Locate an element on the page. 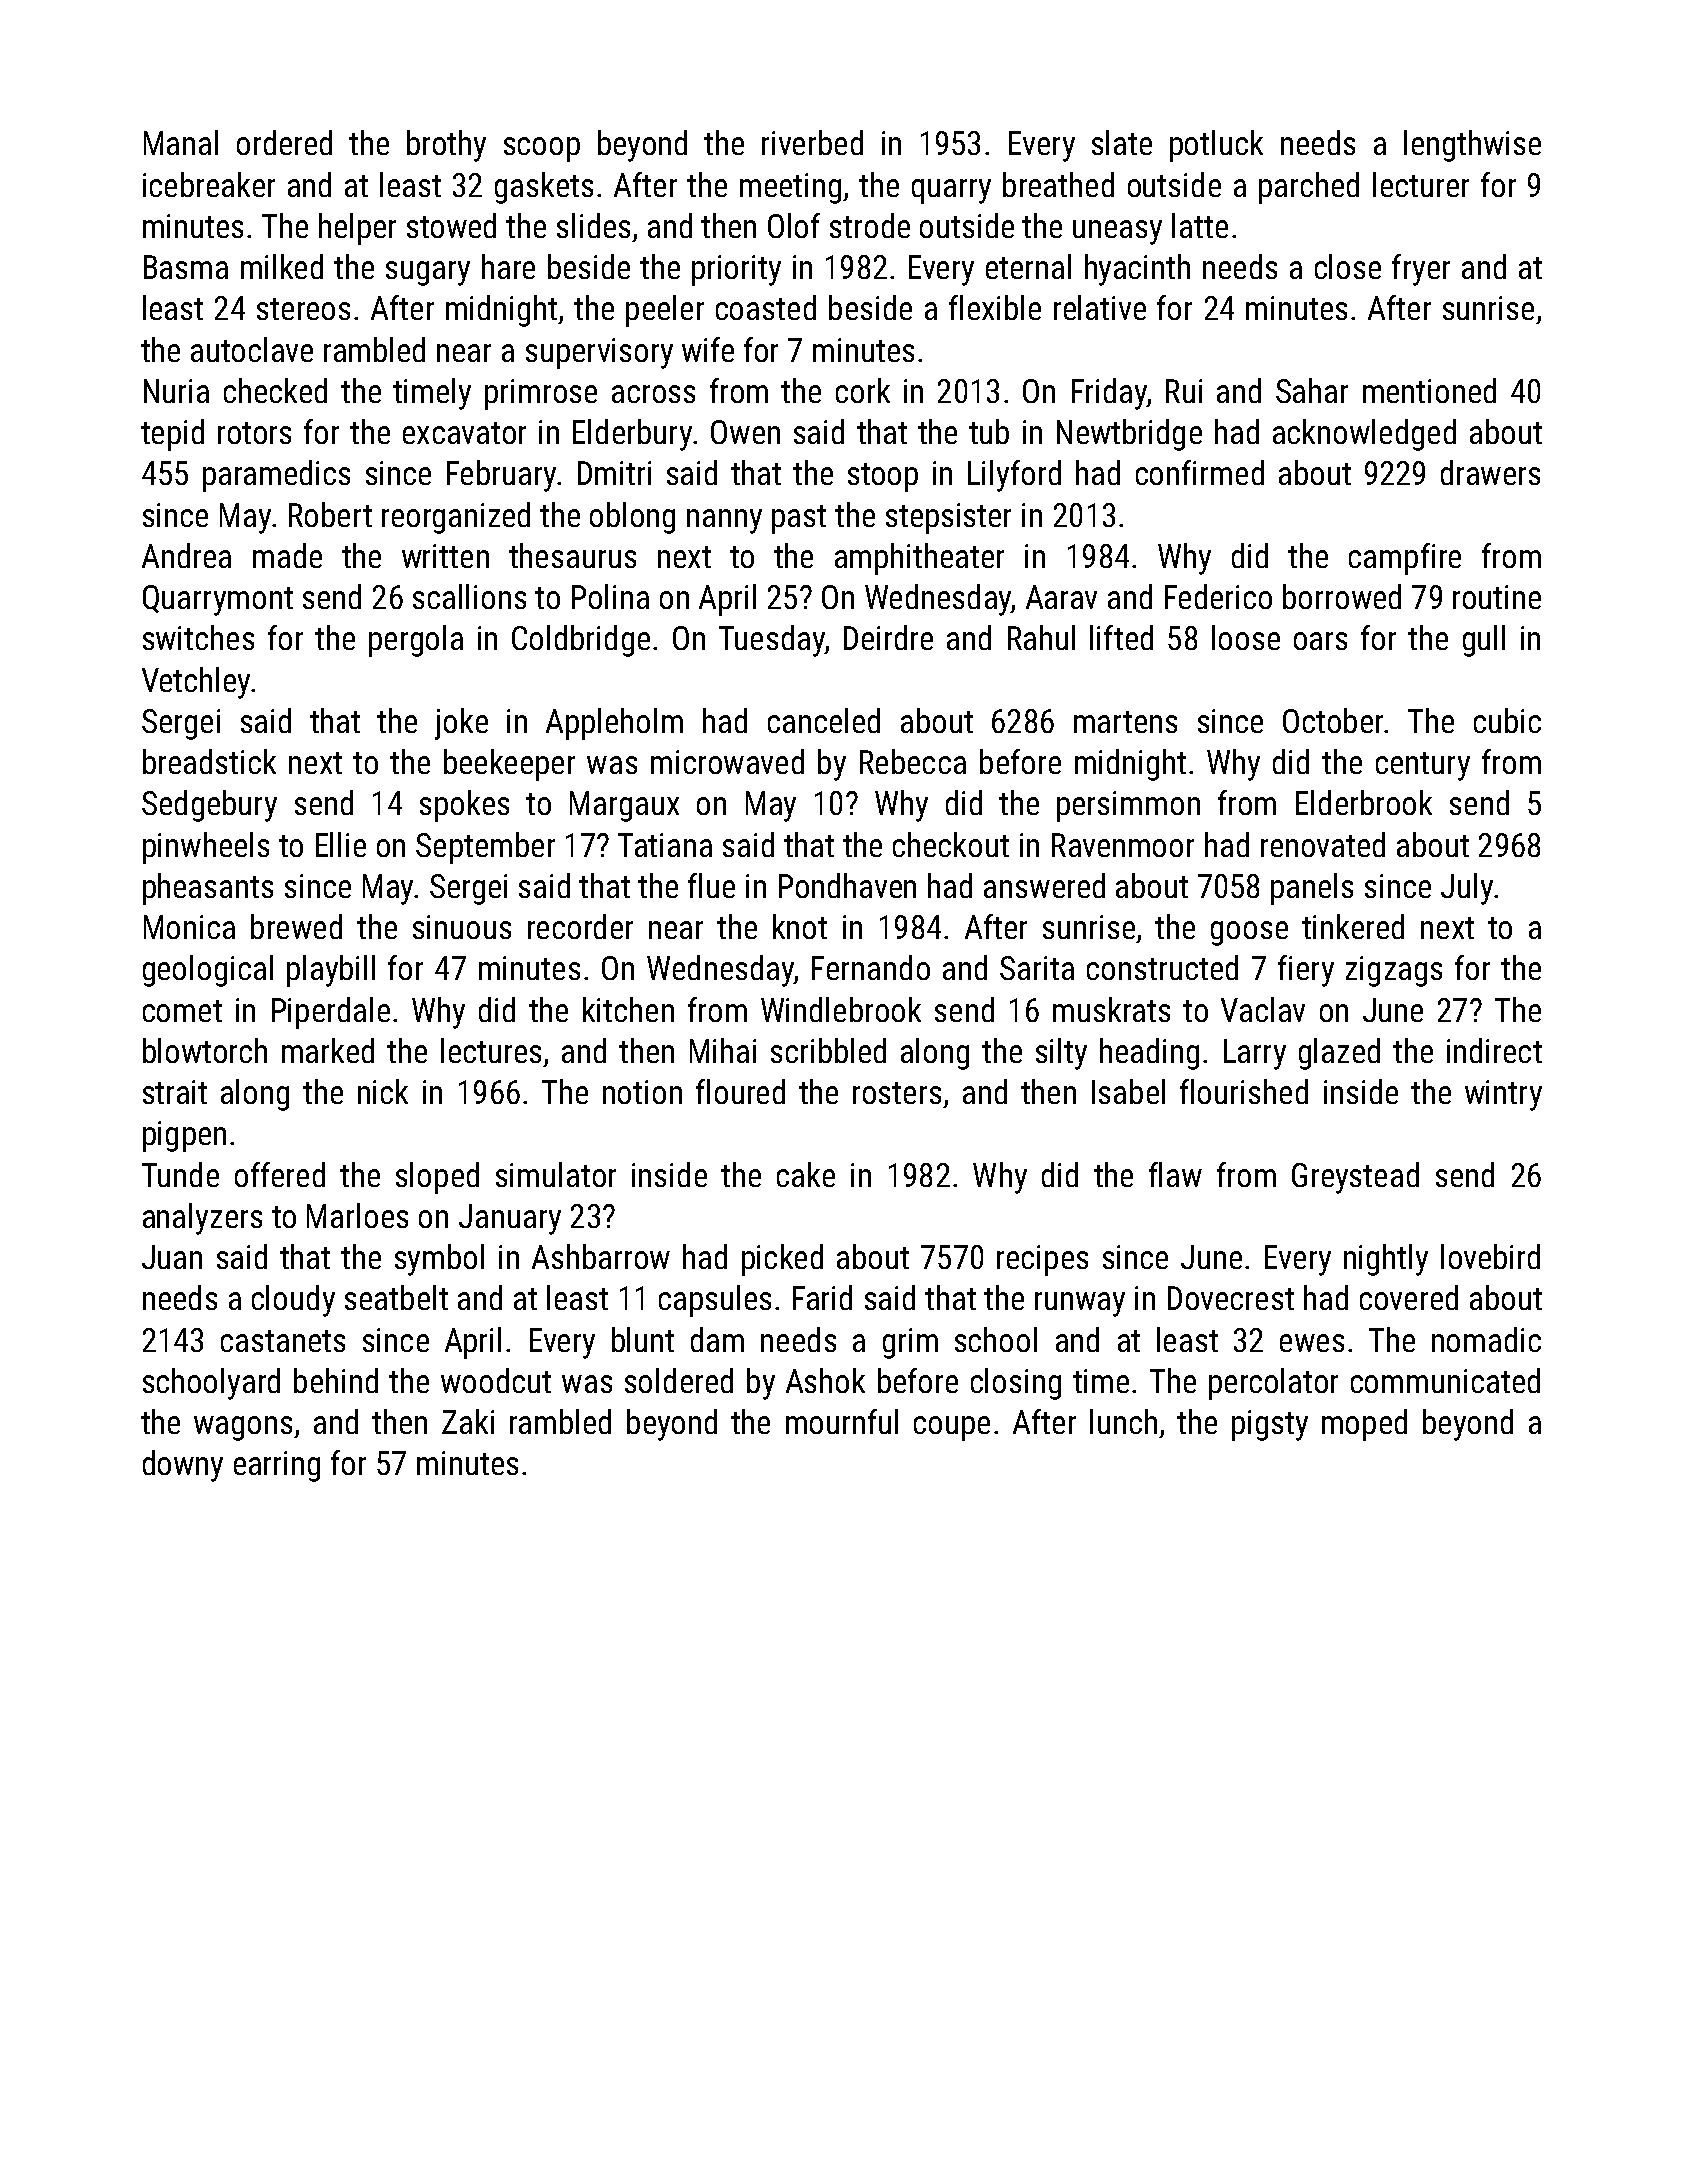 This document has height=2178, width=1683. wintry is located at coordinates (1503, 1095).
